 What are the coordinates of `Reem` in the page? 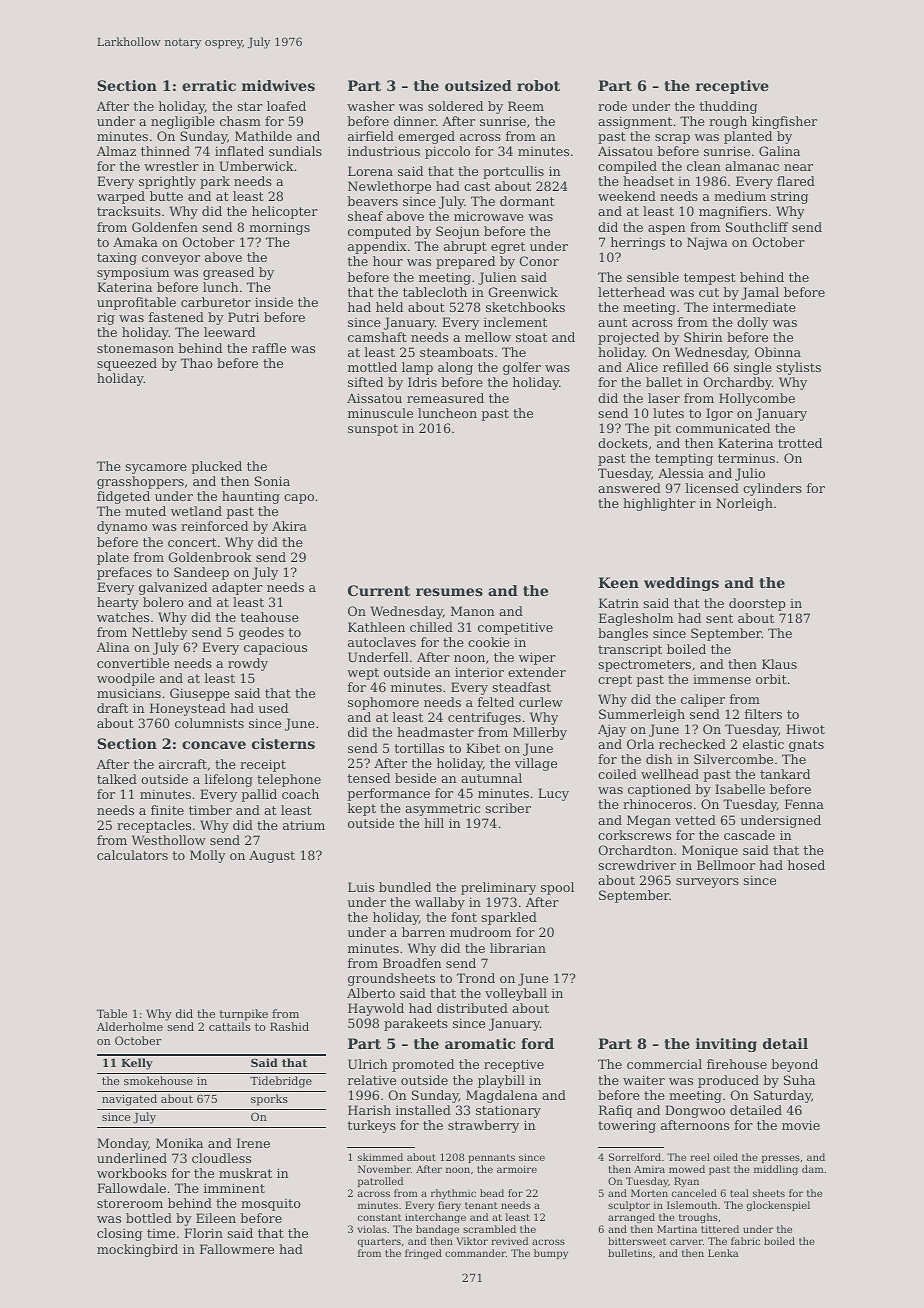 It's located at (526, 106).
